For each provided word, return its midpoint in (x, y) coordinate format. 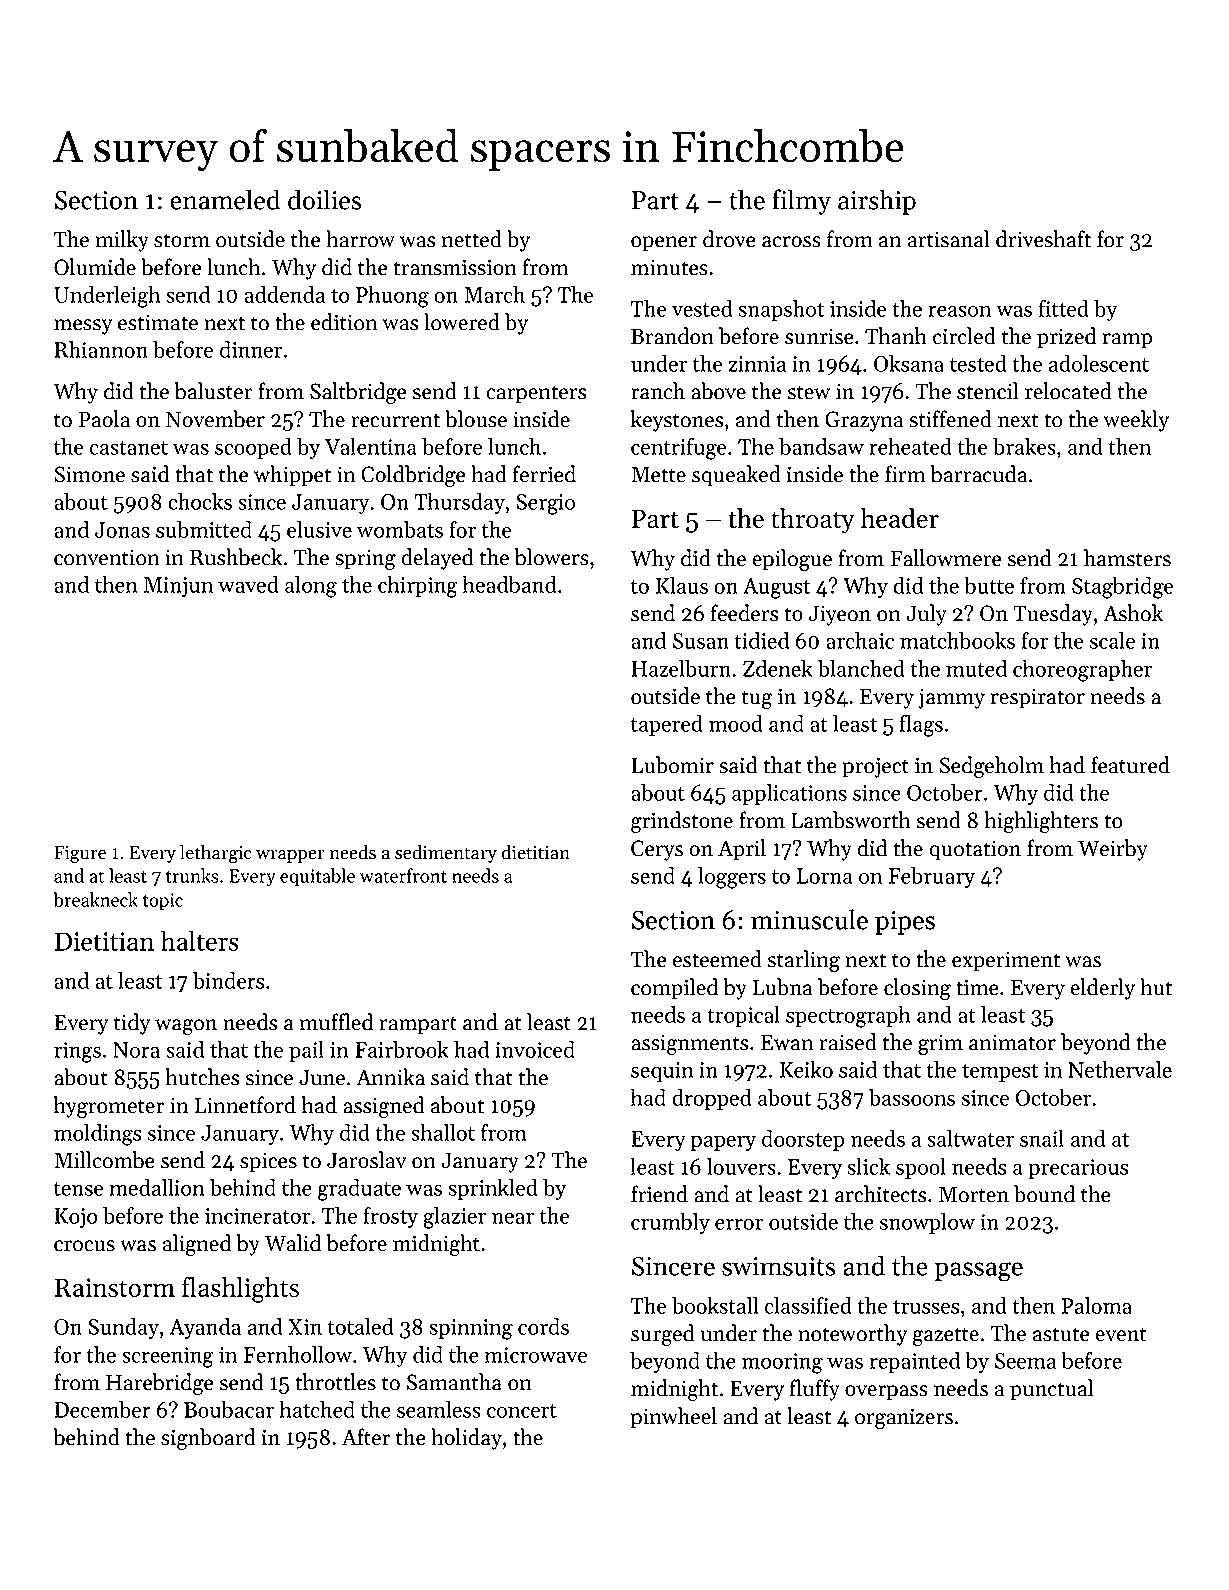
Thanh (896, 336)
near (513, 1218)
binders (229, 980)
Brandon (672, 336)
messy (83, 327)
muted (976, 668)
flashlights (240, 1290)
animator (1012, 1042)
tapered (667, 725)
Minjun (178, 587)
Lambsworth (851, 820)
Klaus (682, 585)
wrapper (290, 856)
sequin (662, 1072)
